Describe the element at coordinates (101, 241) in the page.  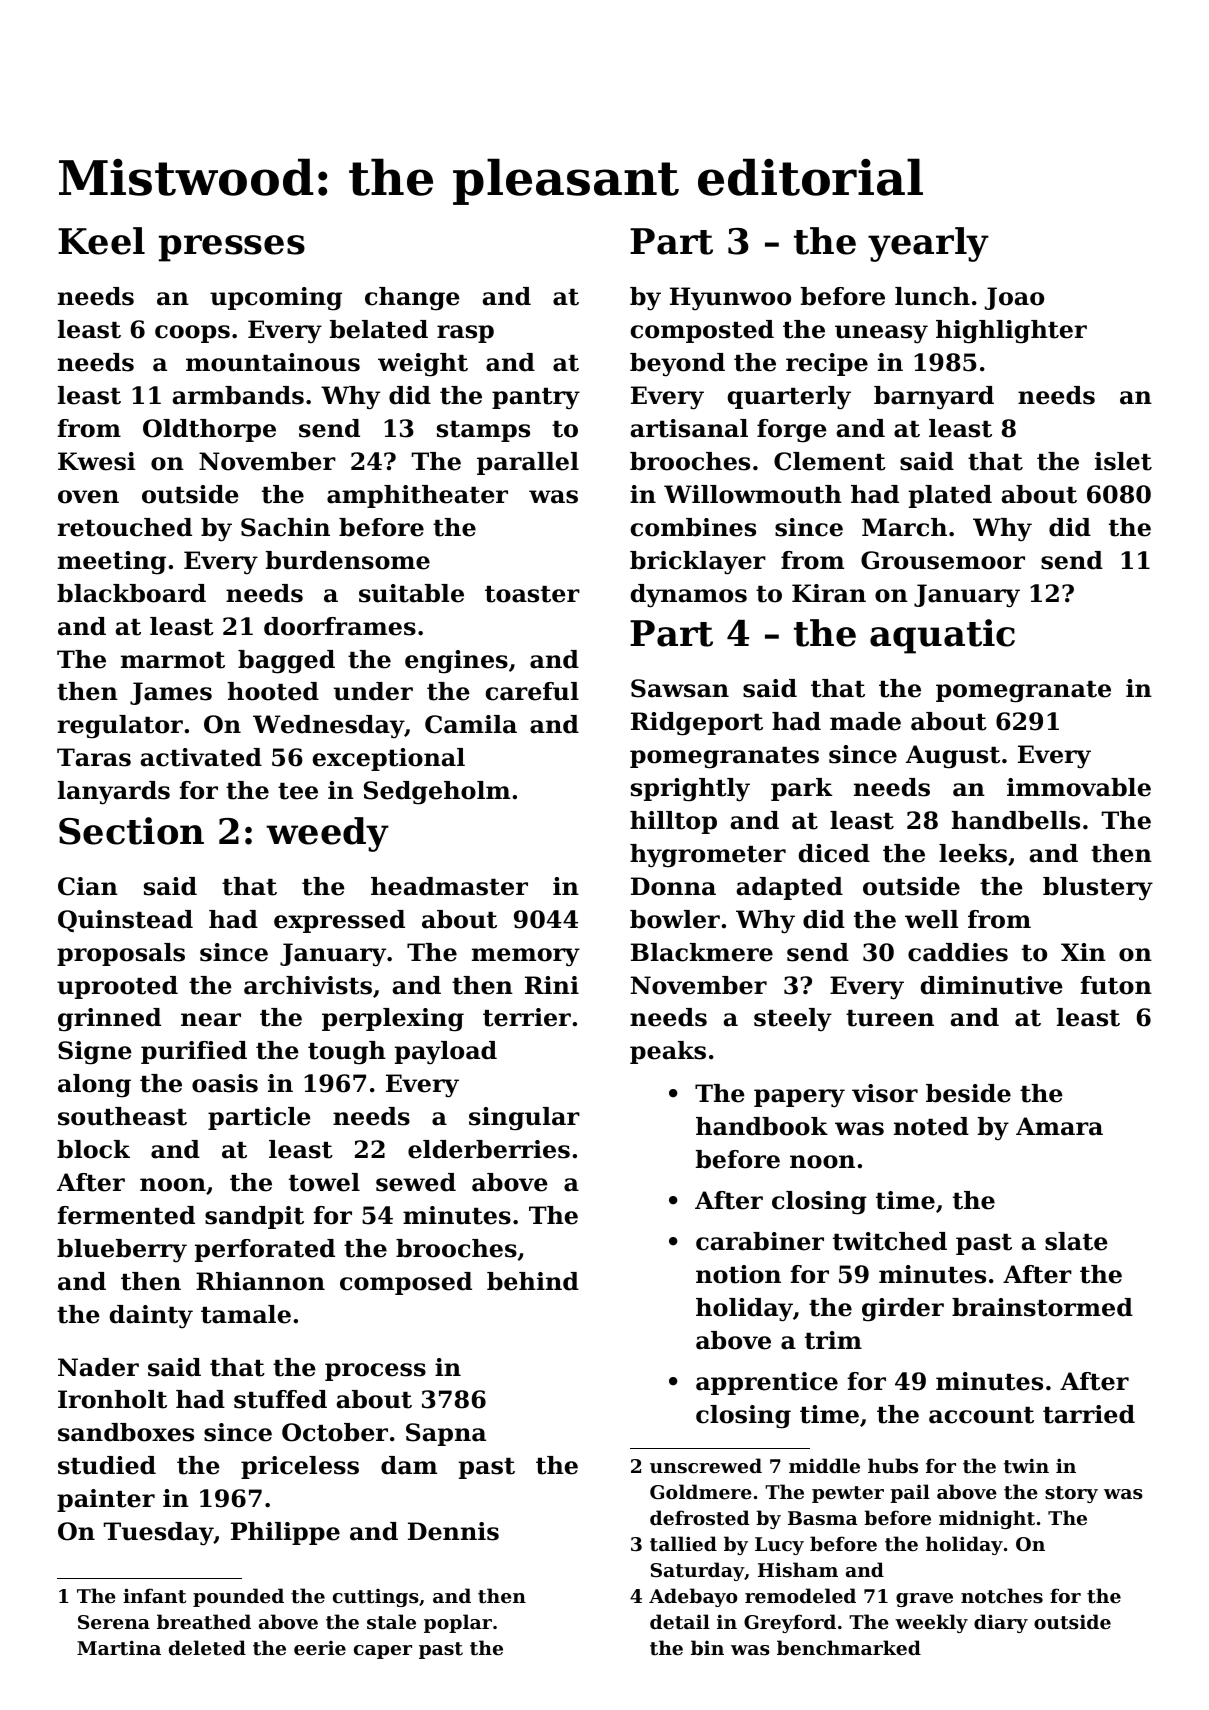
I see `Keel` at that location.
